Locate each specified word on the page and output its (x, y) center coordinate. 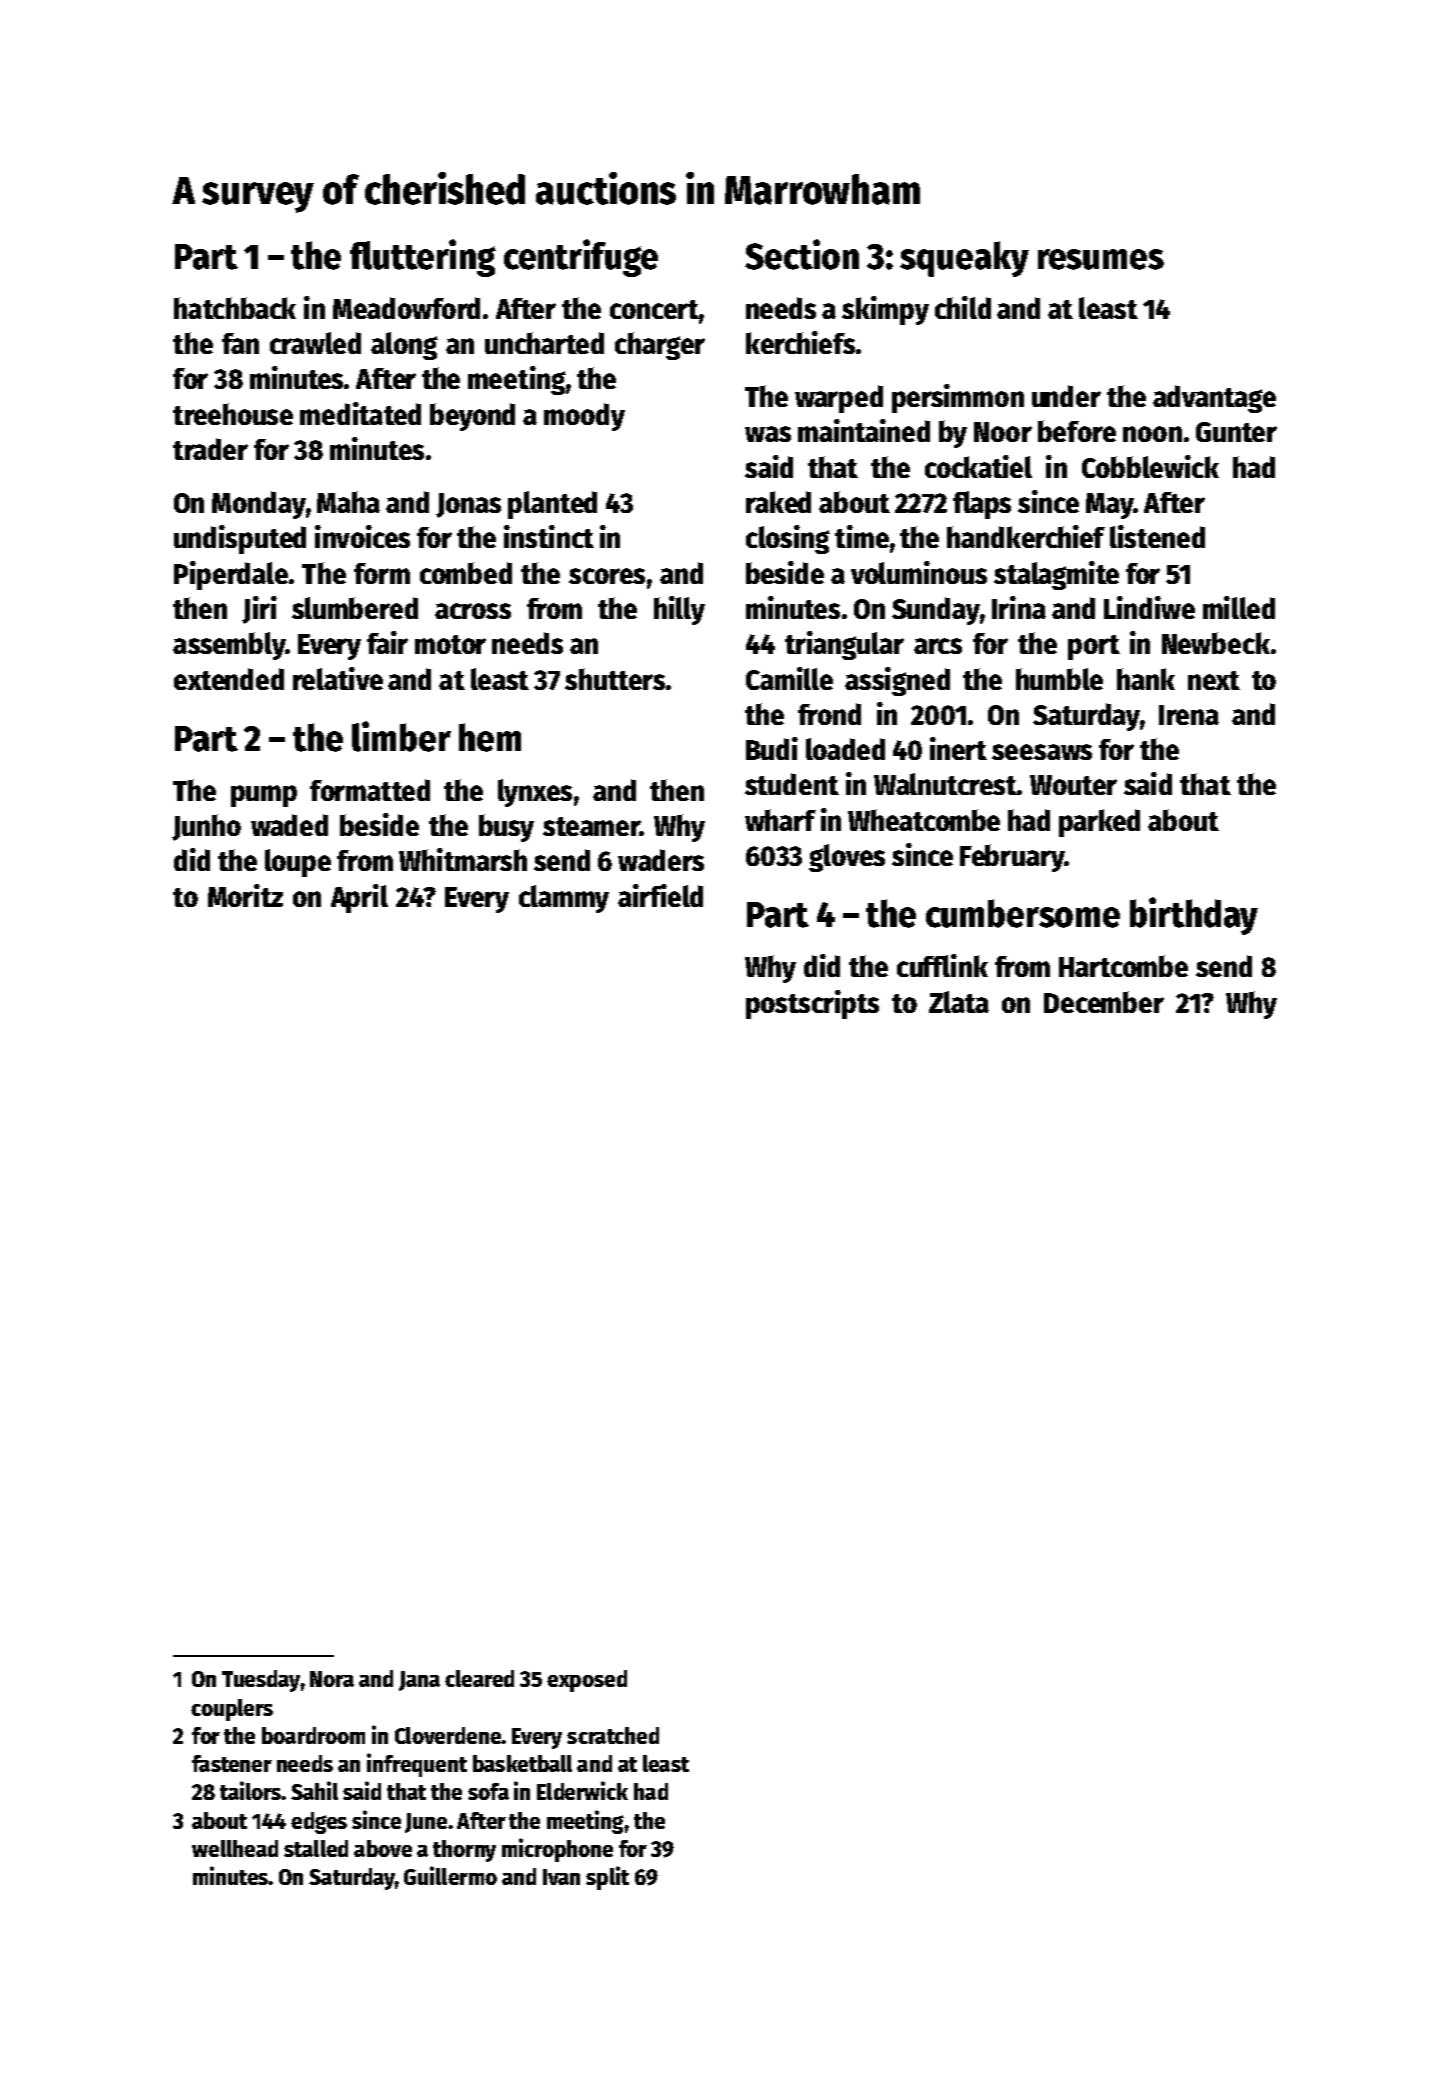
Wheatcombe (924, 820)
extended (229, 679)
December (1104, 1002)
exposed (587, 1681)
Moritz (245, 895)
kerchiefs (800, 342)
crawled (315, 343)
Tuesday (261, 1681)
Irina (1019, 607)
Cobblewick (1150, 466)
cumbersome (1023, 913)
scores (607, 576)
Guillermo (450, 1875)
